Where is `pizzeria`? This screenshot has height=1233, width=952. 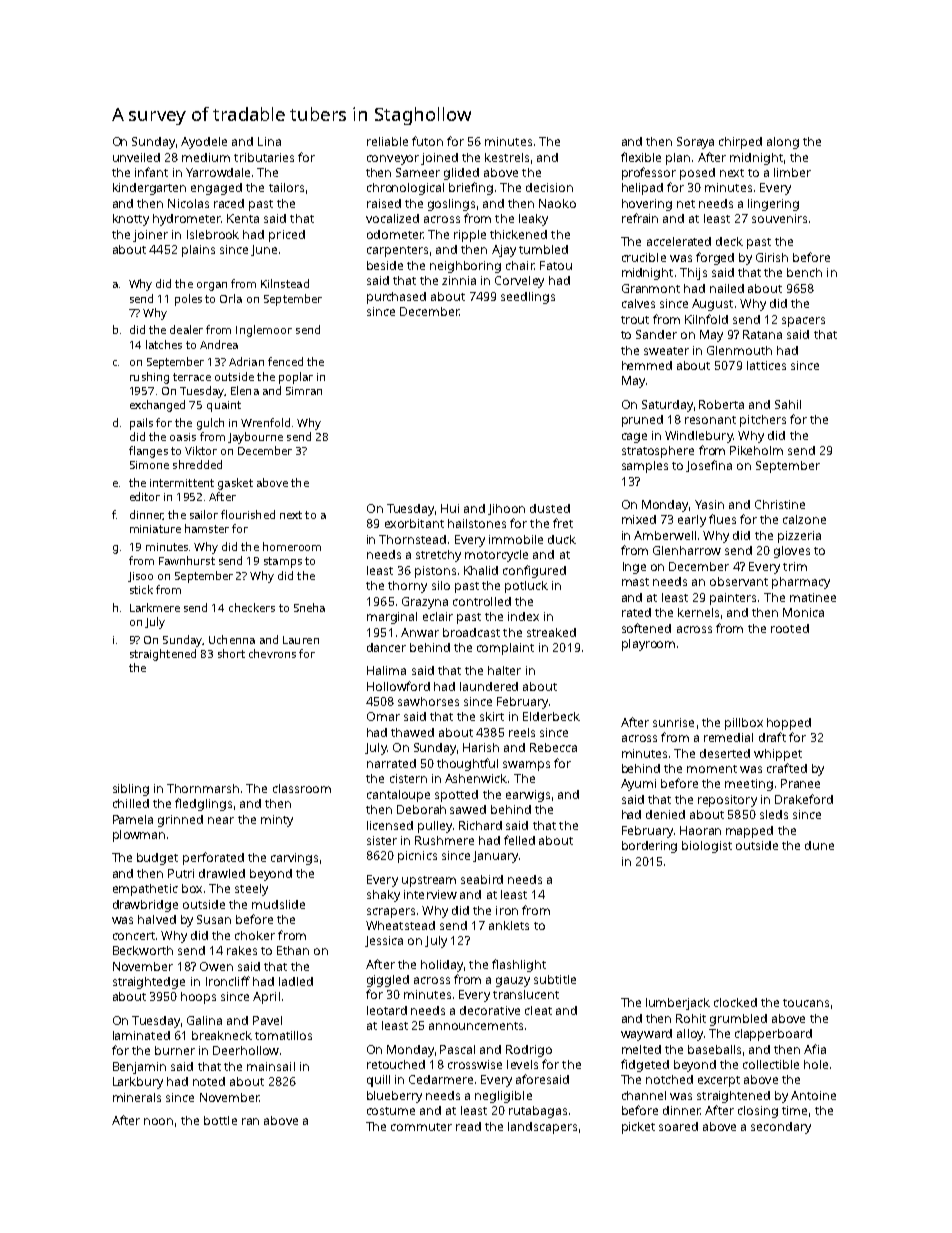
pizzeria is located at coordinates (799, 537).
